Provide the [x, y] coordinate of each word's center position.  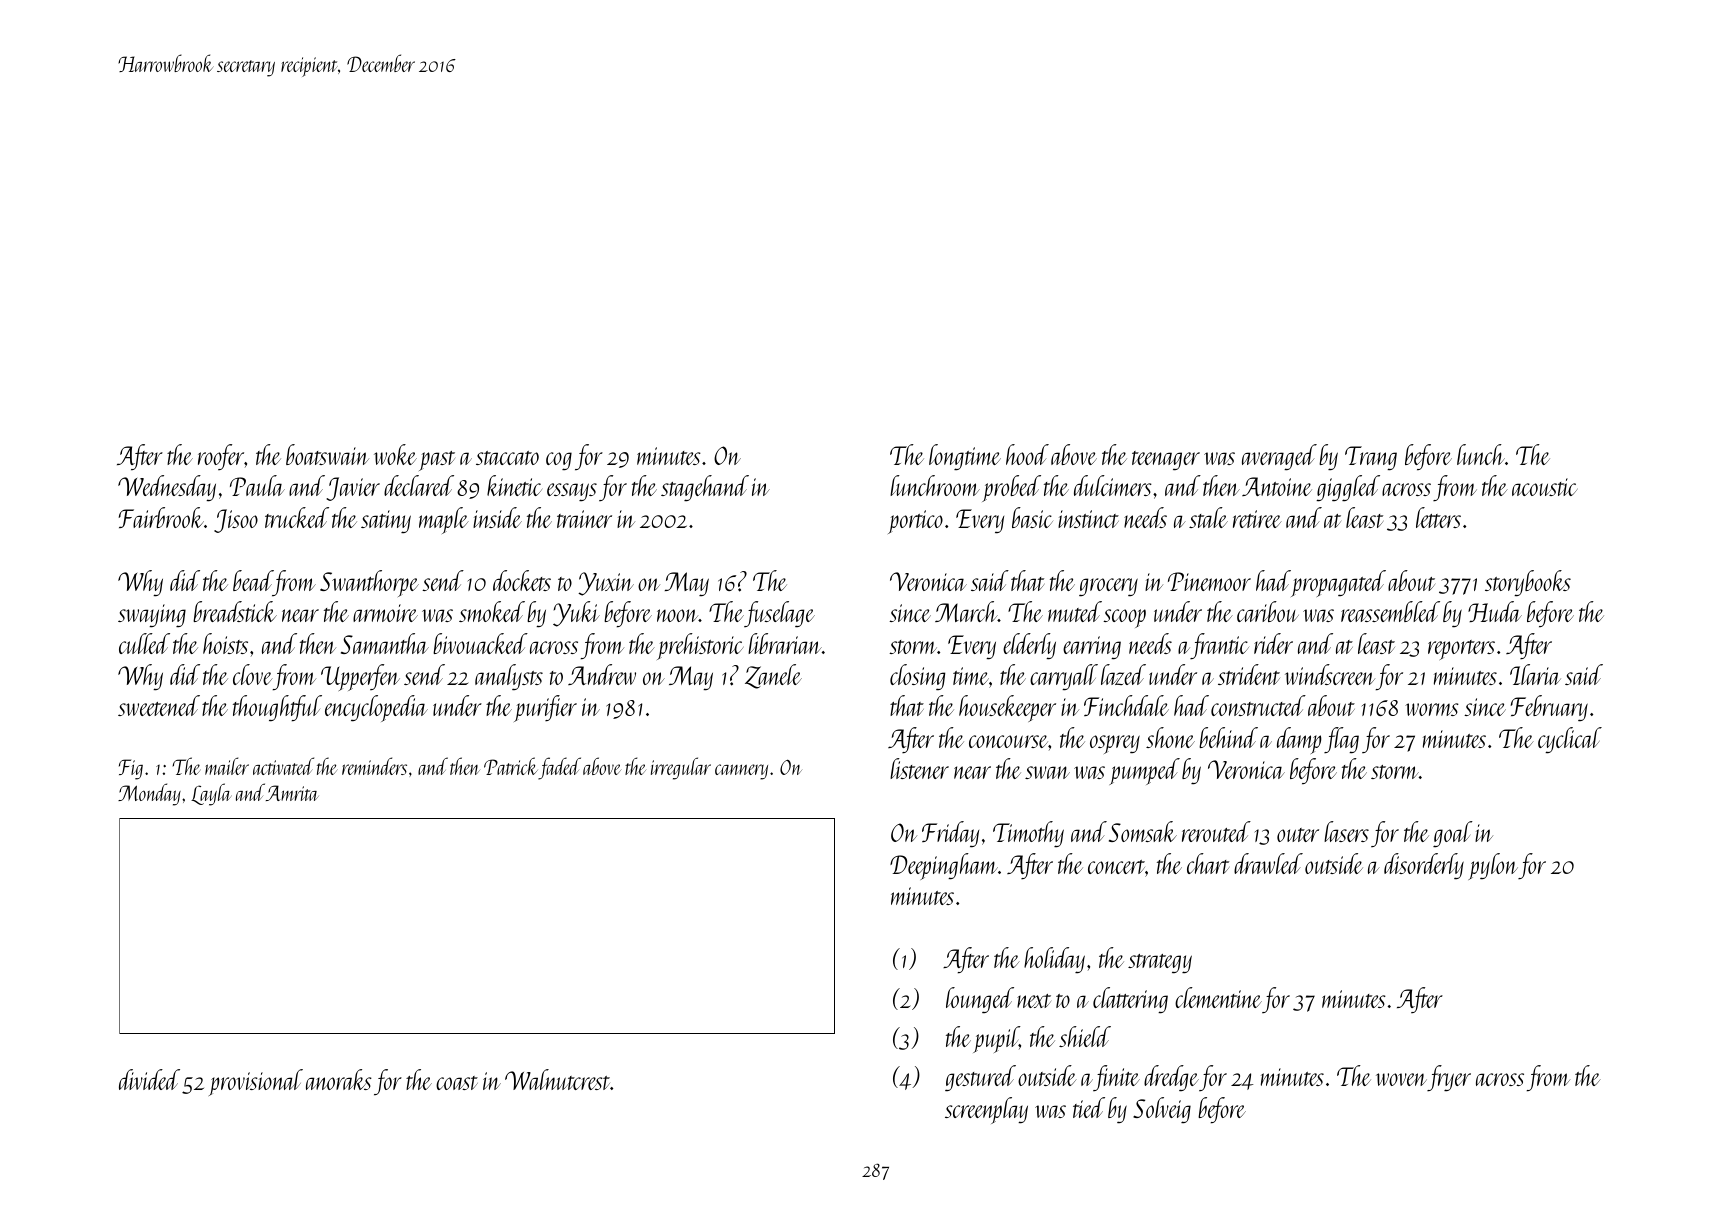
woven [1401, 1079]
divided [149, 1079]
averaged [1279, 457]
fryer [1449, 1078]
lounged [980, 1000]
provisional [256, 1082]
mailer [227, 766]
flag [1341, 740]
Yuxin [606, 584]
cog [559, 461]
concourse [1008, 741]
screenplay [986, 1110]
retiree [1257, 519]
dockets [522, 580]
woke [395, 454]
